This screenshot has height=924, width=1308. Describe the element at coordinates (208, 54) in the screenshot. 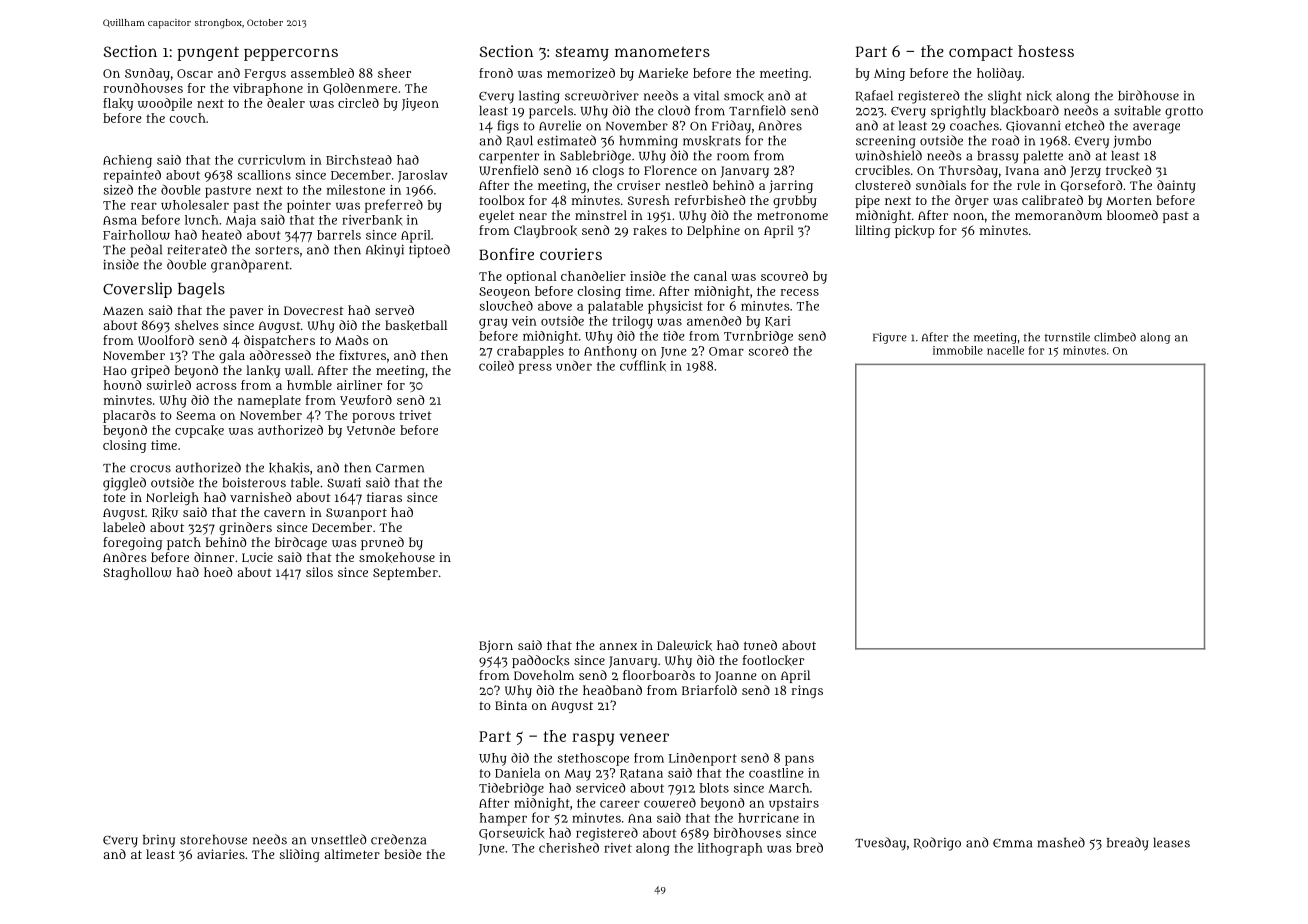

I see `pungent` at that location.
